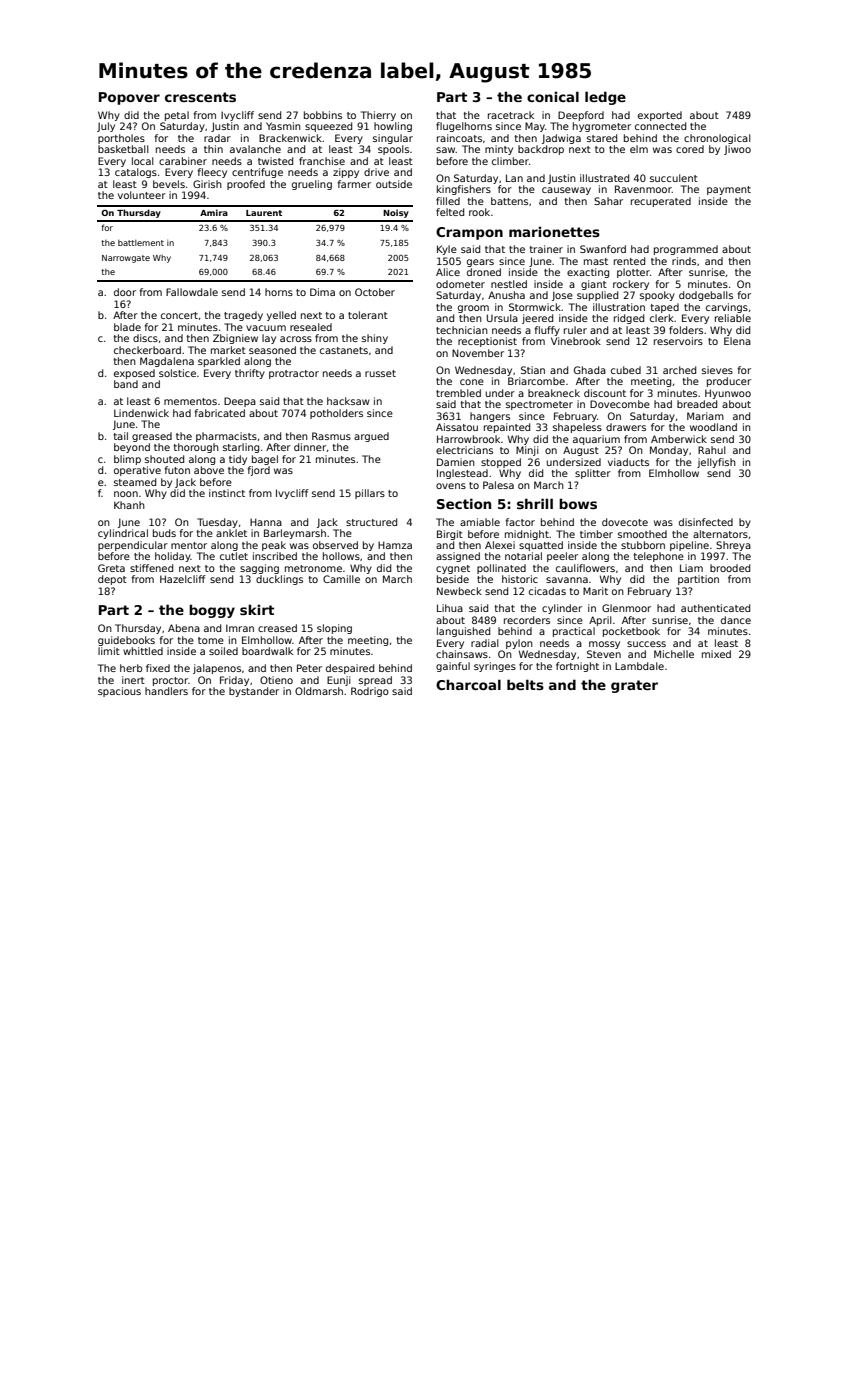 This document has height=1400, width=849. Describe the element at coordinates (267, 651) in the document. I see `boardwalk` at that location.
